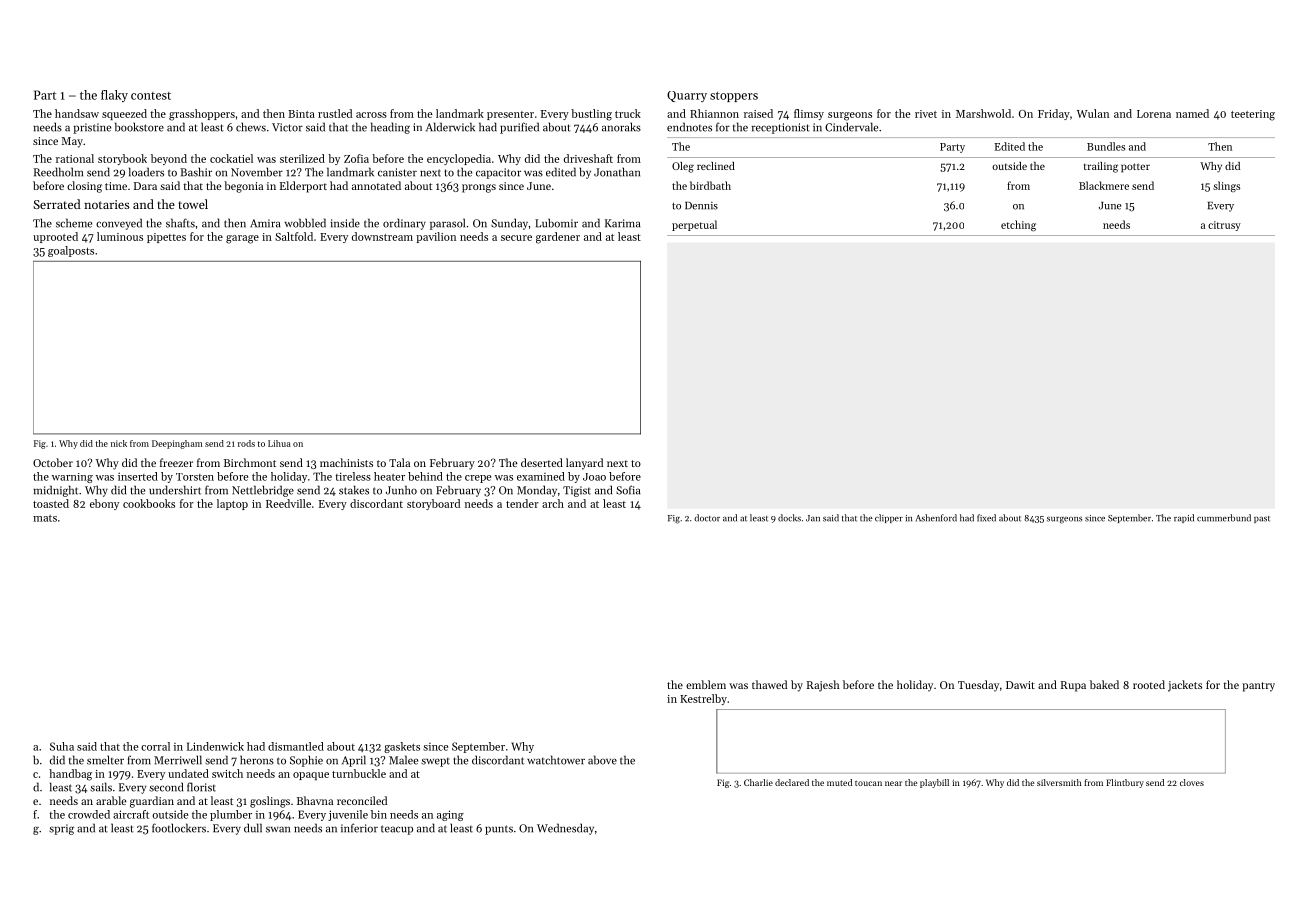 Image resolution: width=1308 pixels, height=924 pixels. I want to click on goalposts, so click(71, 251).
